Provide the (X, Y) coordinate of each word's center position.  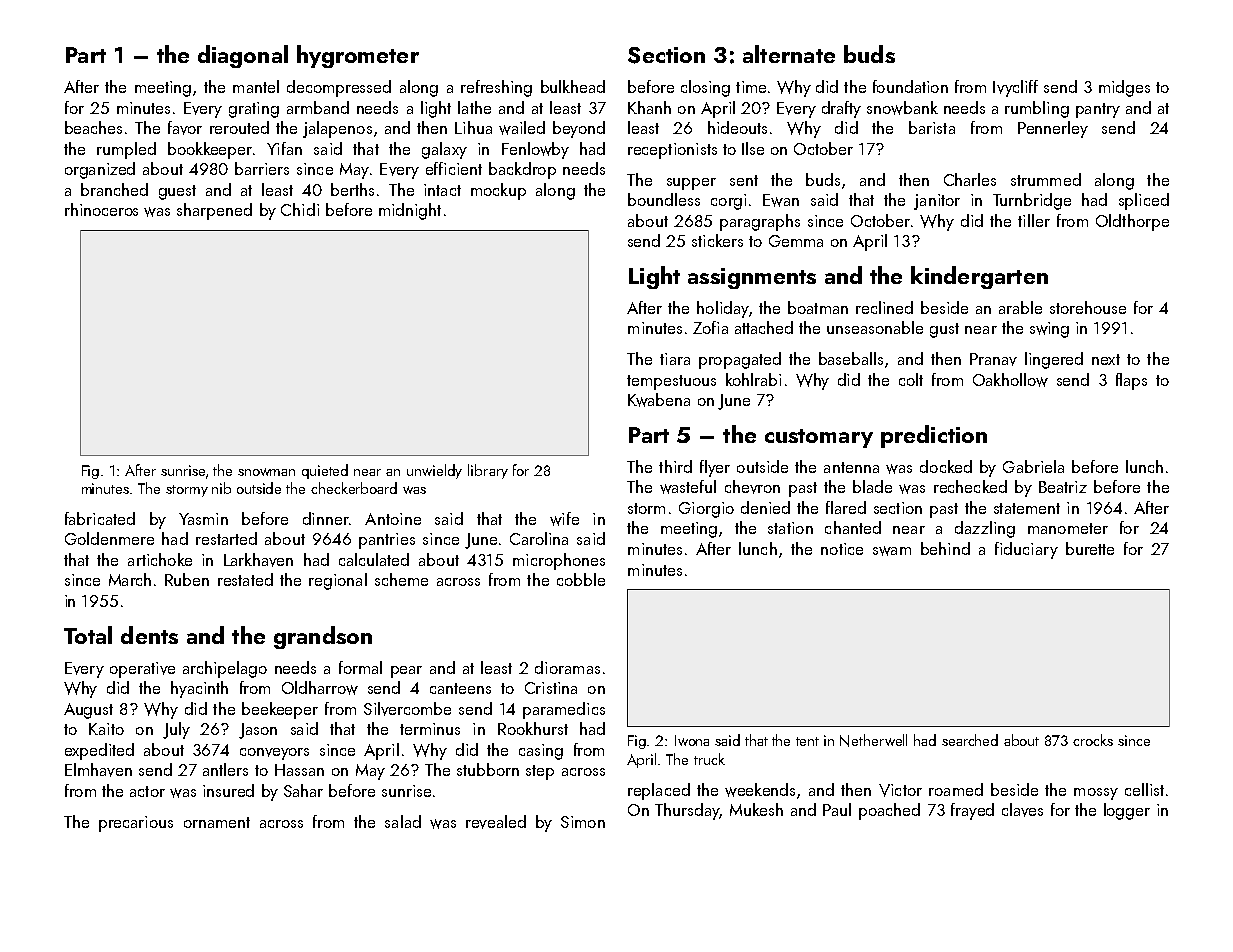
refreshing (496, 88)
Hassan (299, 770)
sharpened (214, 211)
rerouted (239, 127)
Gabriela (1033, 466)
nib (221, 488)
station (790, 528)
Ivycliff (1015, 88)
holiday (723, 309)
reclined (884, 307)
